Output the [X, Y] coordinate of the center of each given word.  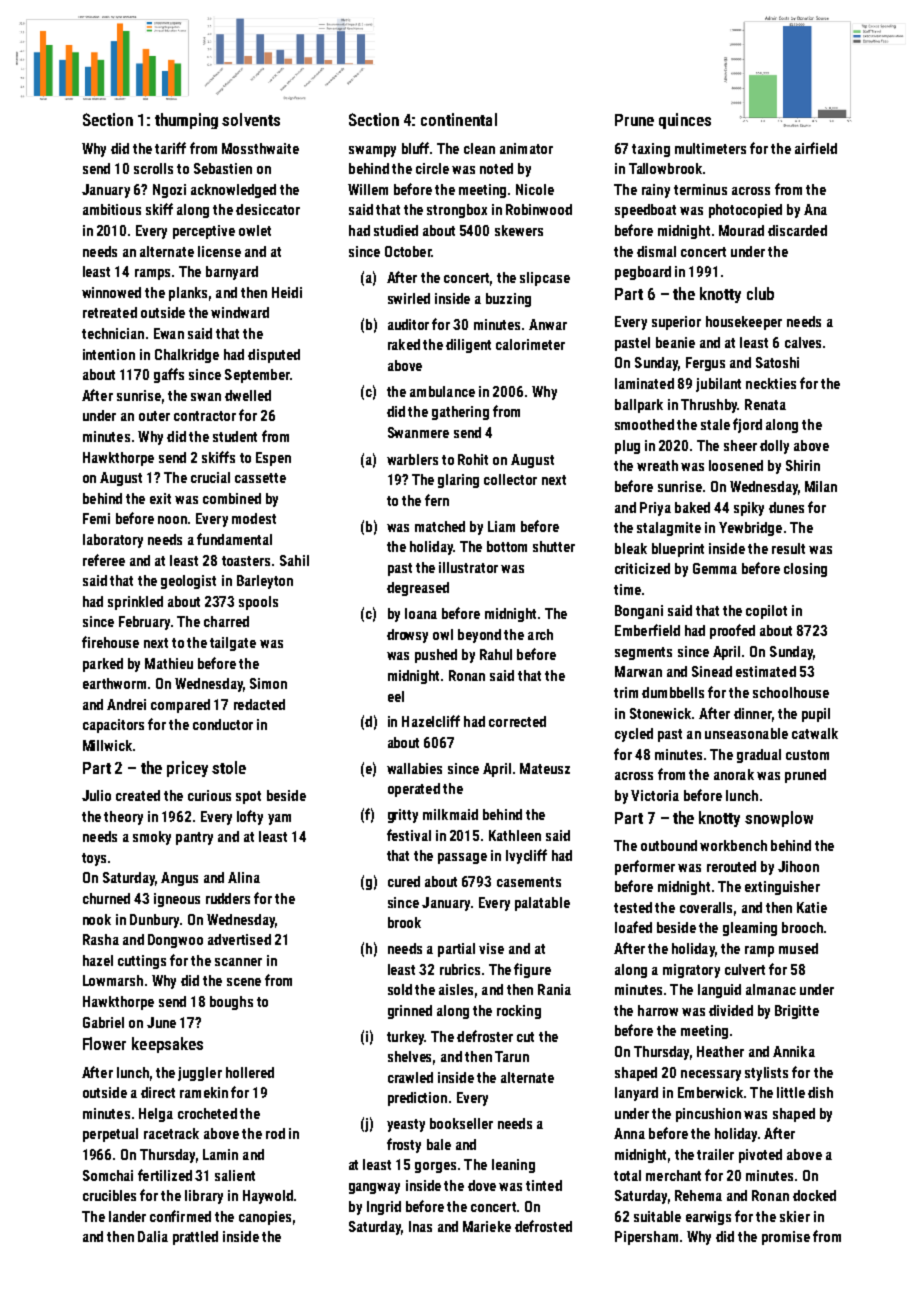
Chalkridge [187, 356]
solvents [251, 119]
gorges [435, 1167]
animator [526, 148]
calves [803, 342]
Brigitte [797, 1012]
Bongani [639, 612]
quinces [685, 121]
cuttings [142, 962]
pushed [436, 656]
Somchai [108, 1175]
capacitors [113, 726]
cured [404, 881]
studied [396, 230]
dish [820, 1092]
